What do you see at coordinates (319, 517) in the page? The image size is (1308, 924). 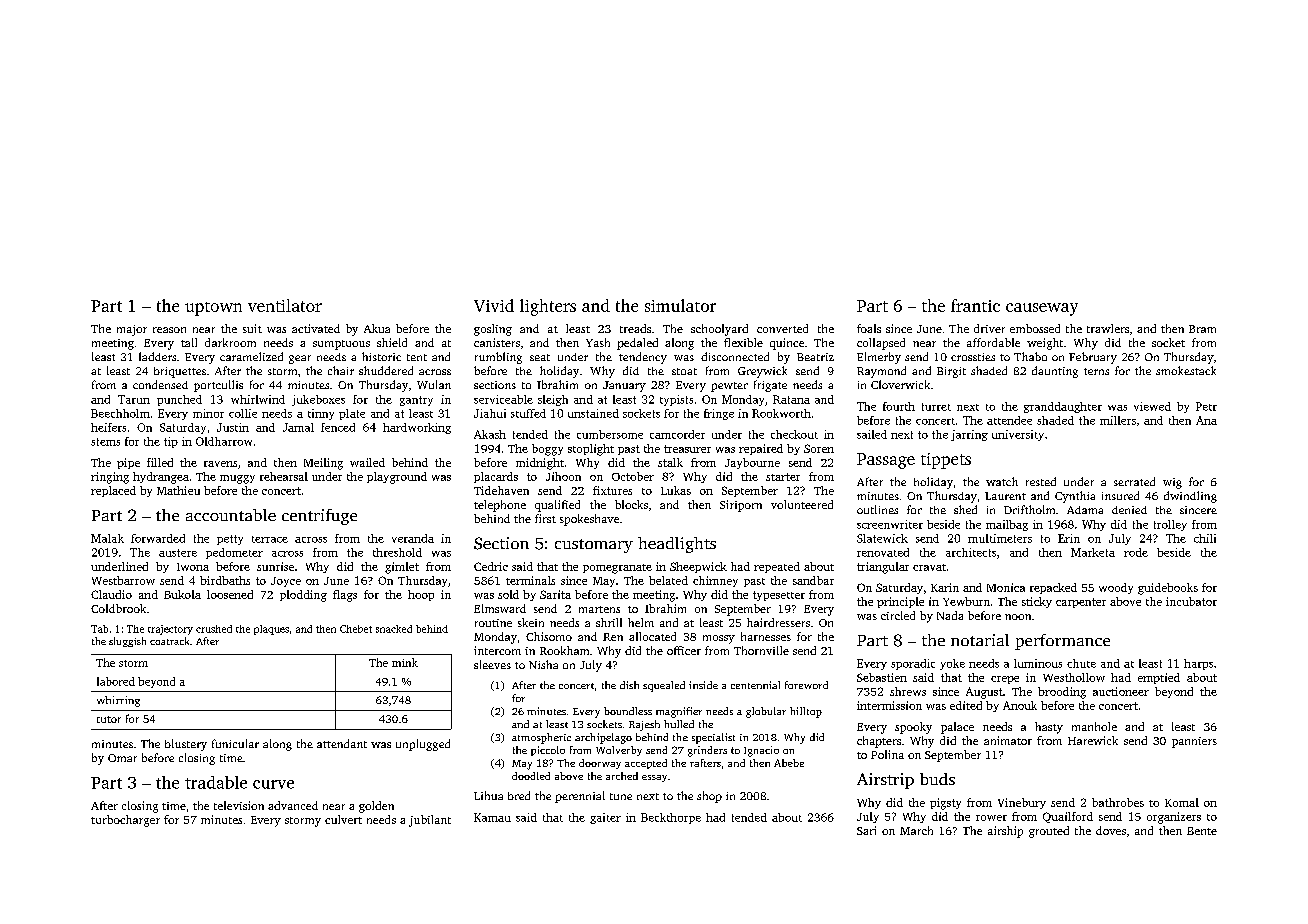 I see `centrifuge` at bounding box center [319, 517].
